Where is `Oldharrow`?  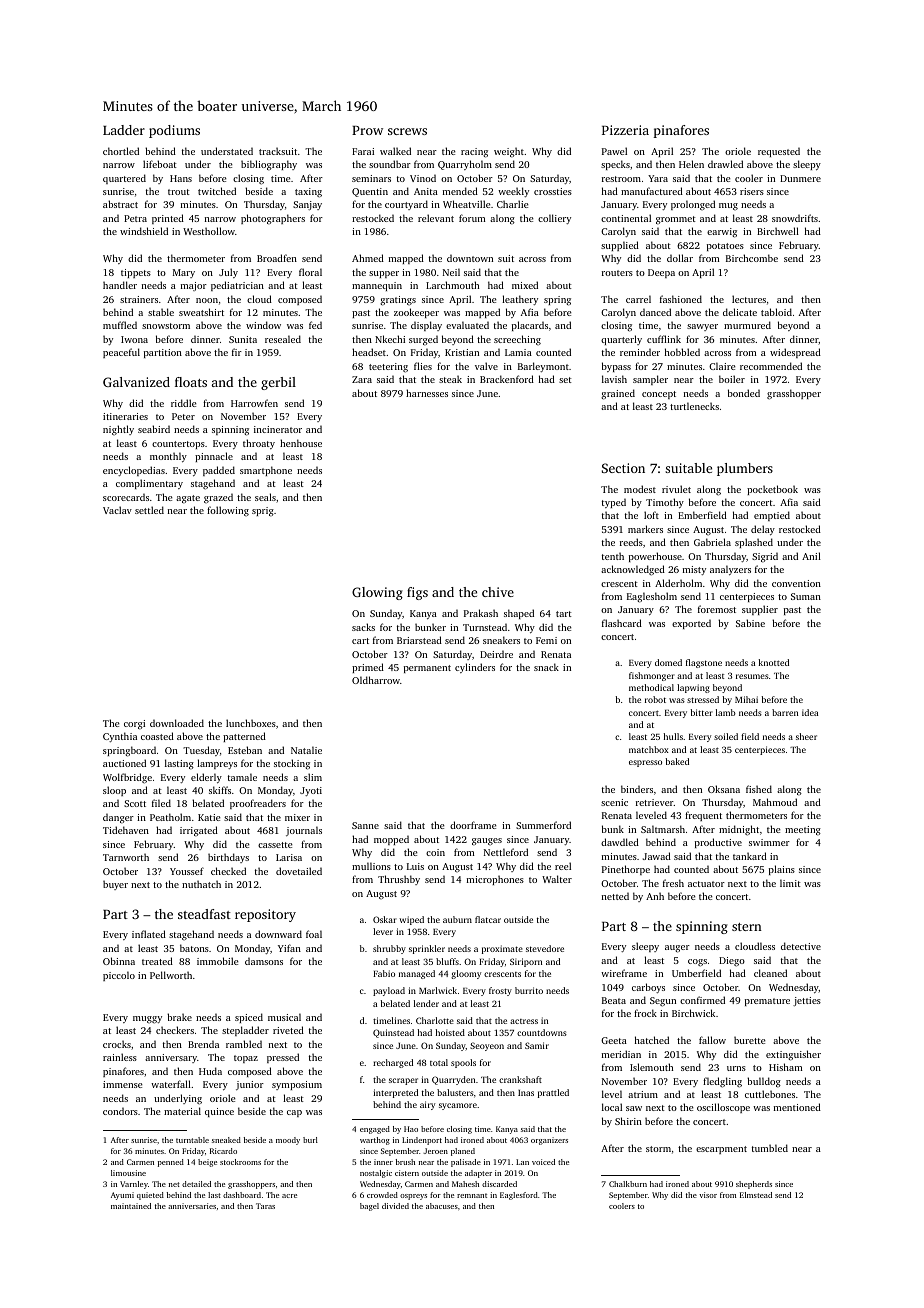 Oldharrow is located at coordinates (376, 680).
